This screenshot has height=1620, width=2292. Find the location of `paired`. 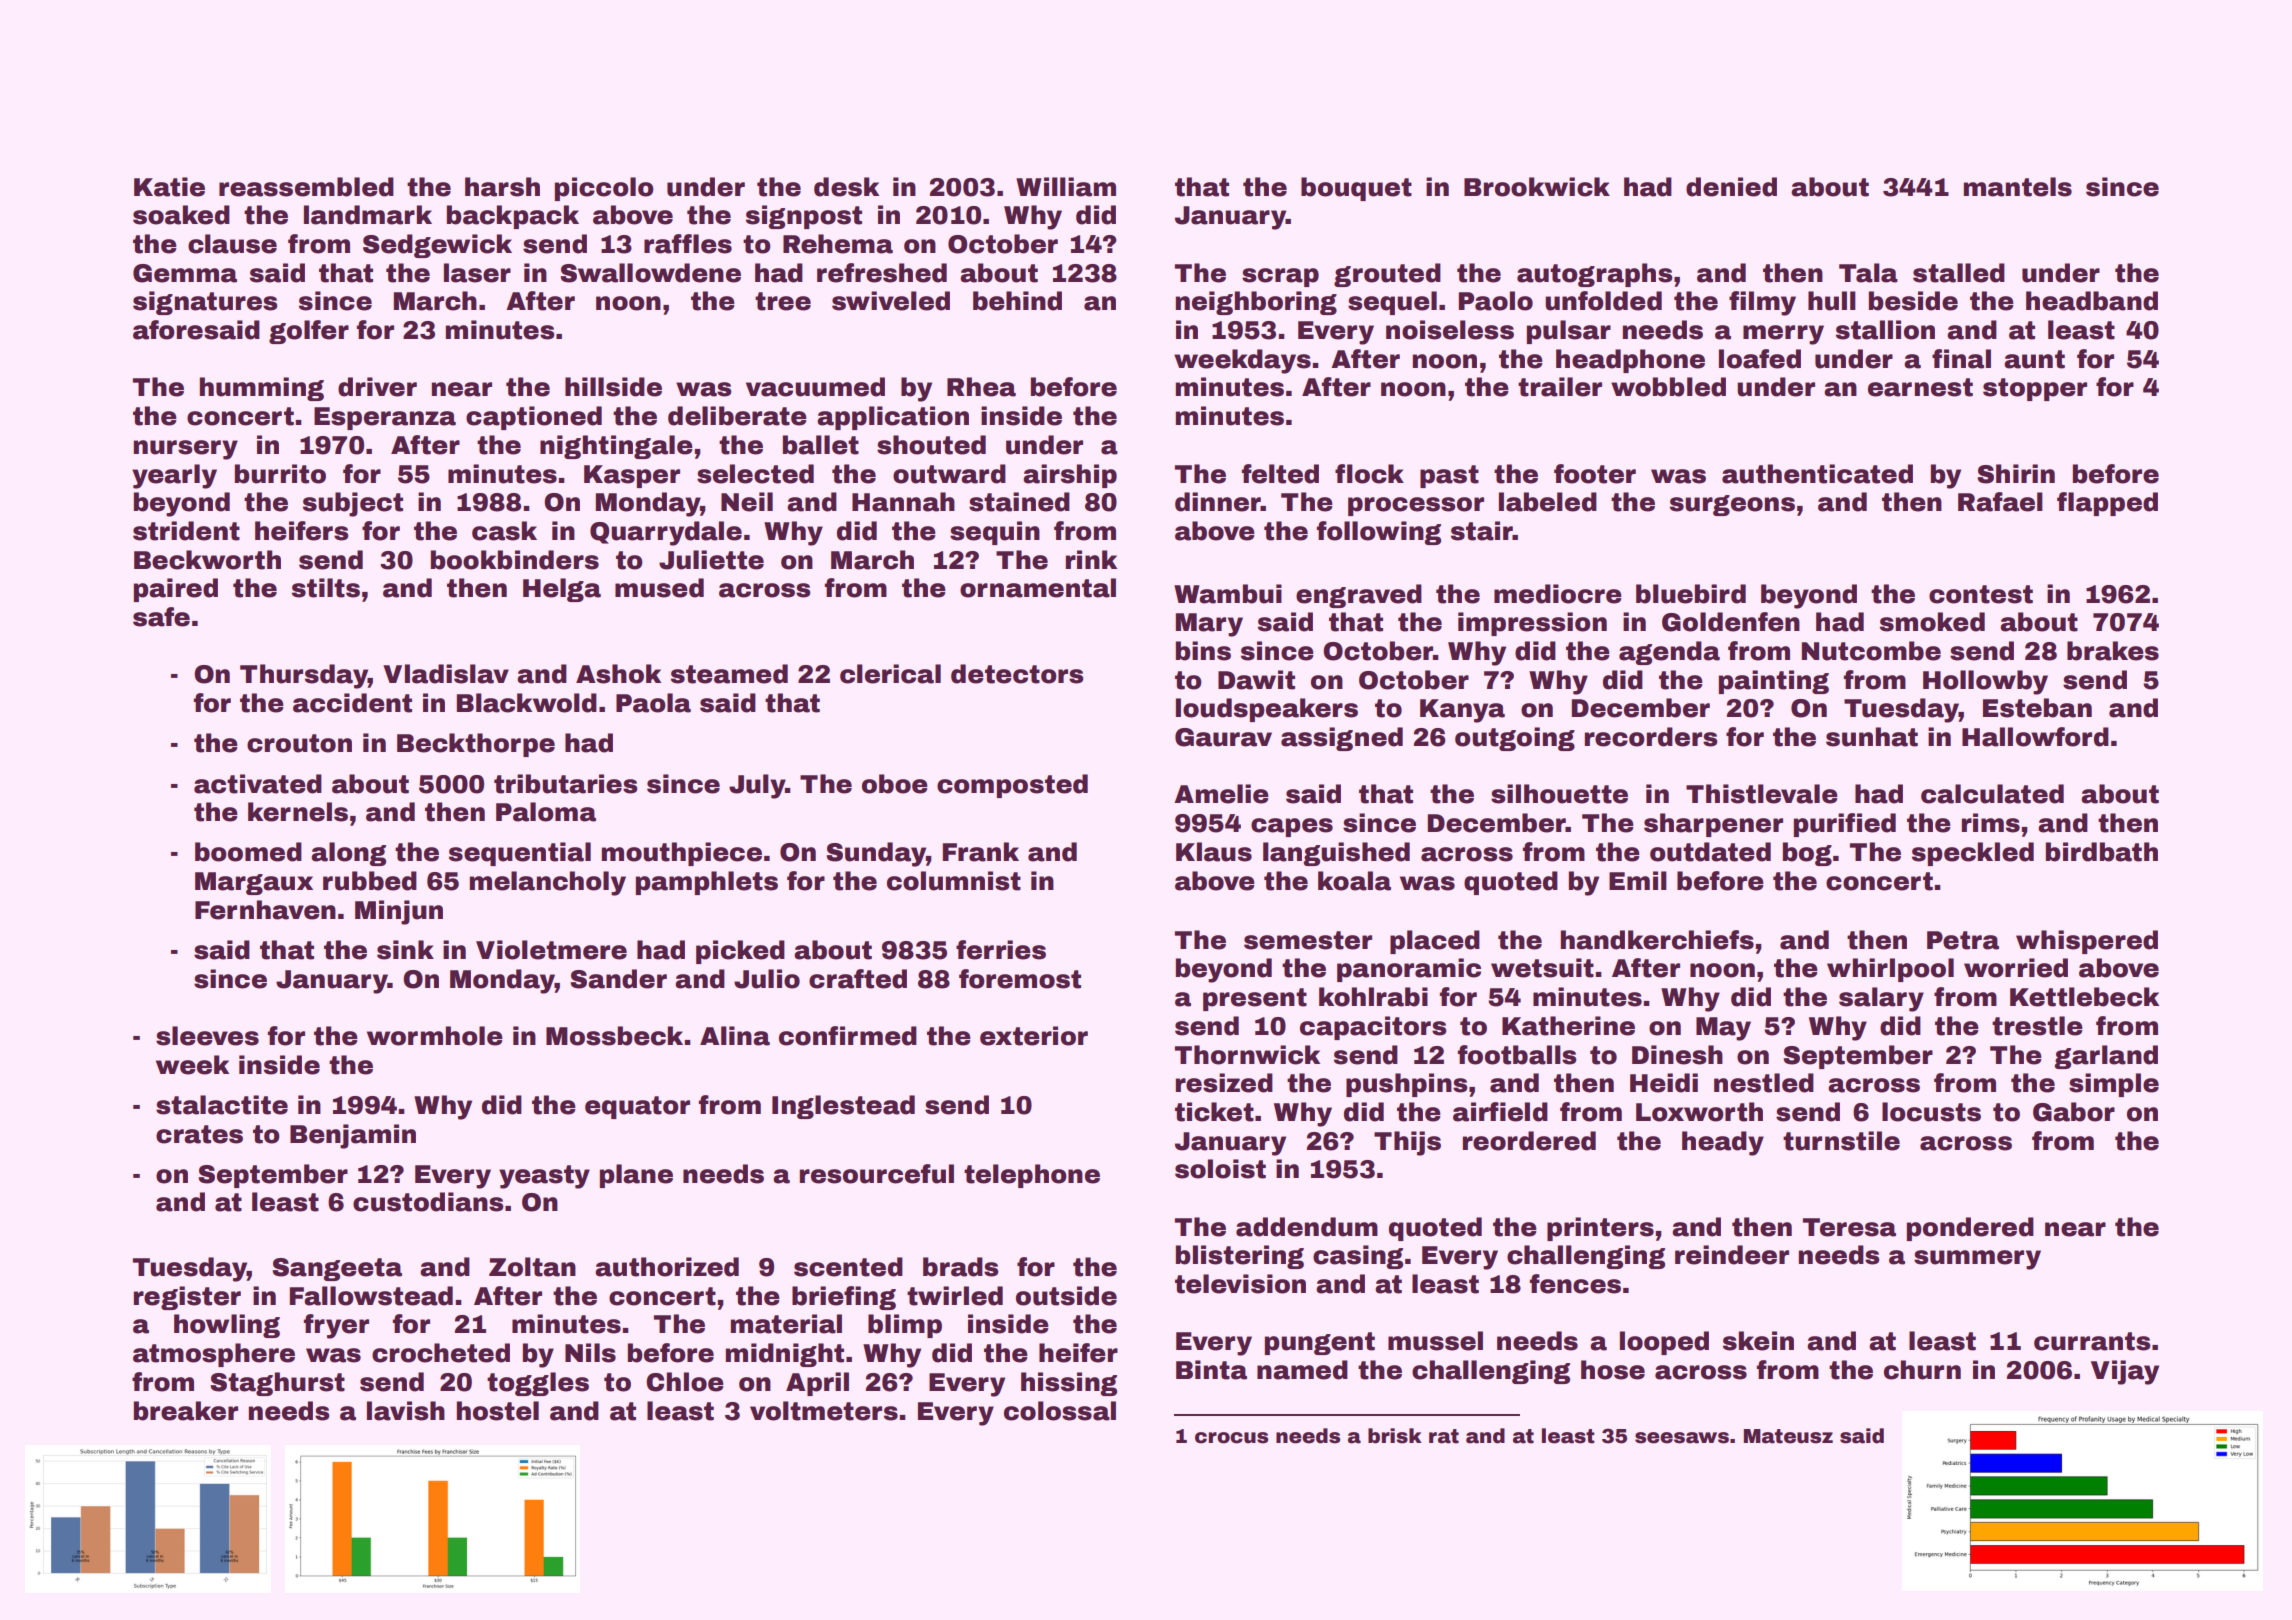

paired is located at coordinates (176, 590).
